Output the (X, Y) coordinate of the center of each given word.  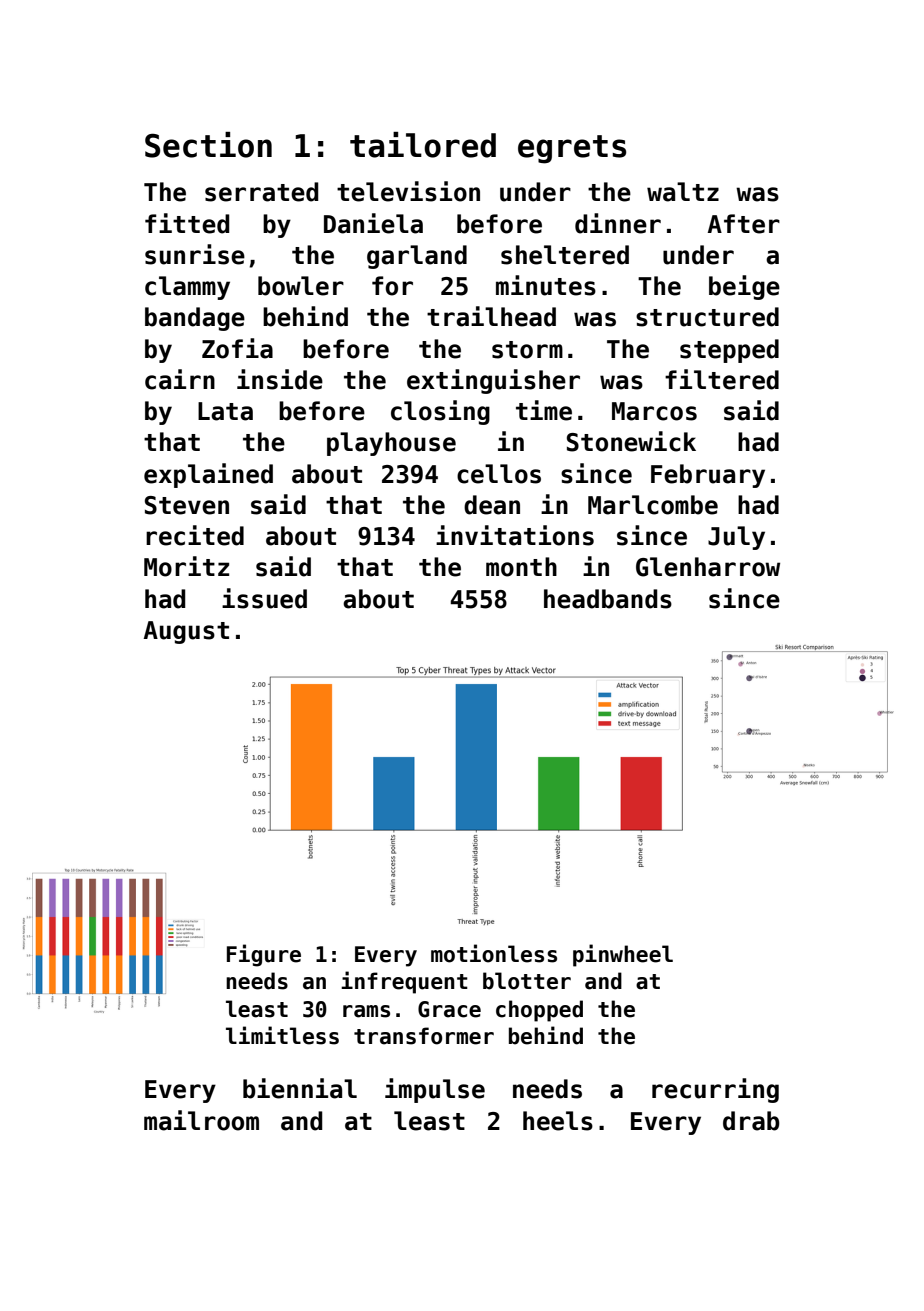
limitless (282, 1035)
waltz (683, 192)
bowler (301, 286)
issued (264, 598)
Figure (264, 955)
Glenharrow (708, 567)
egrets (572, 149)
